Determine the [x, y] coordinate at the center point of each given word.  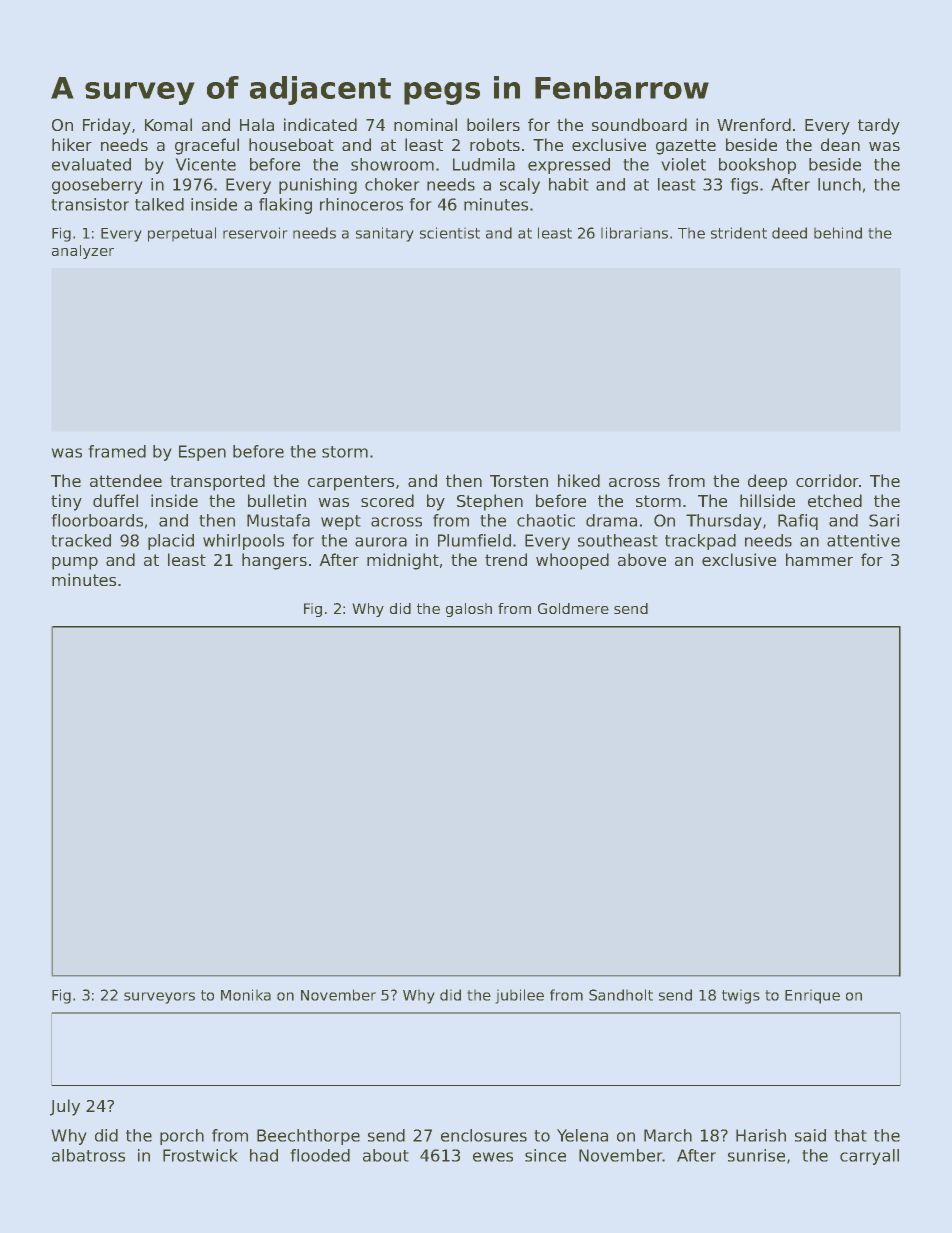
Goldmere [573, 608]
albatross [88, 1155]
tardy [879, 126]
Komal [168, 124]
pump [75, 563]
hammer [819, 559]
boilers [493, 124]
